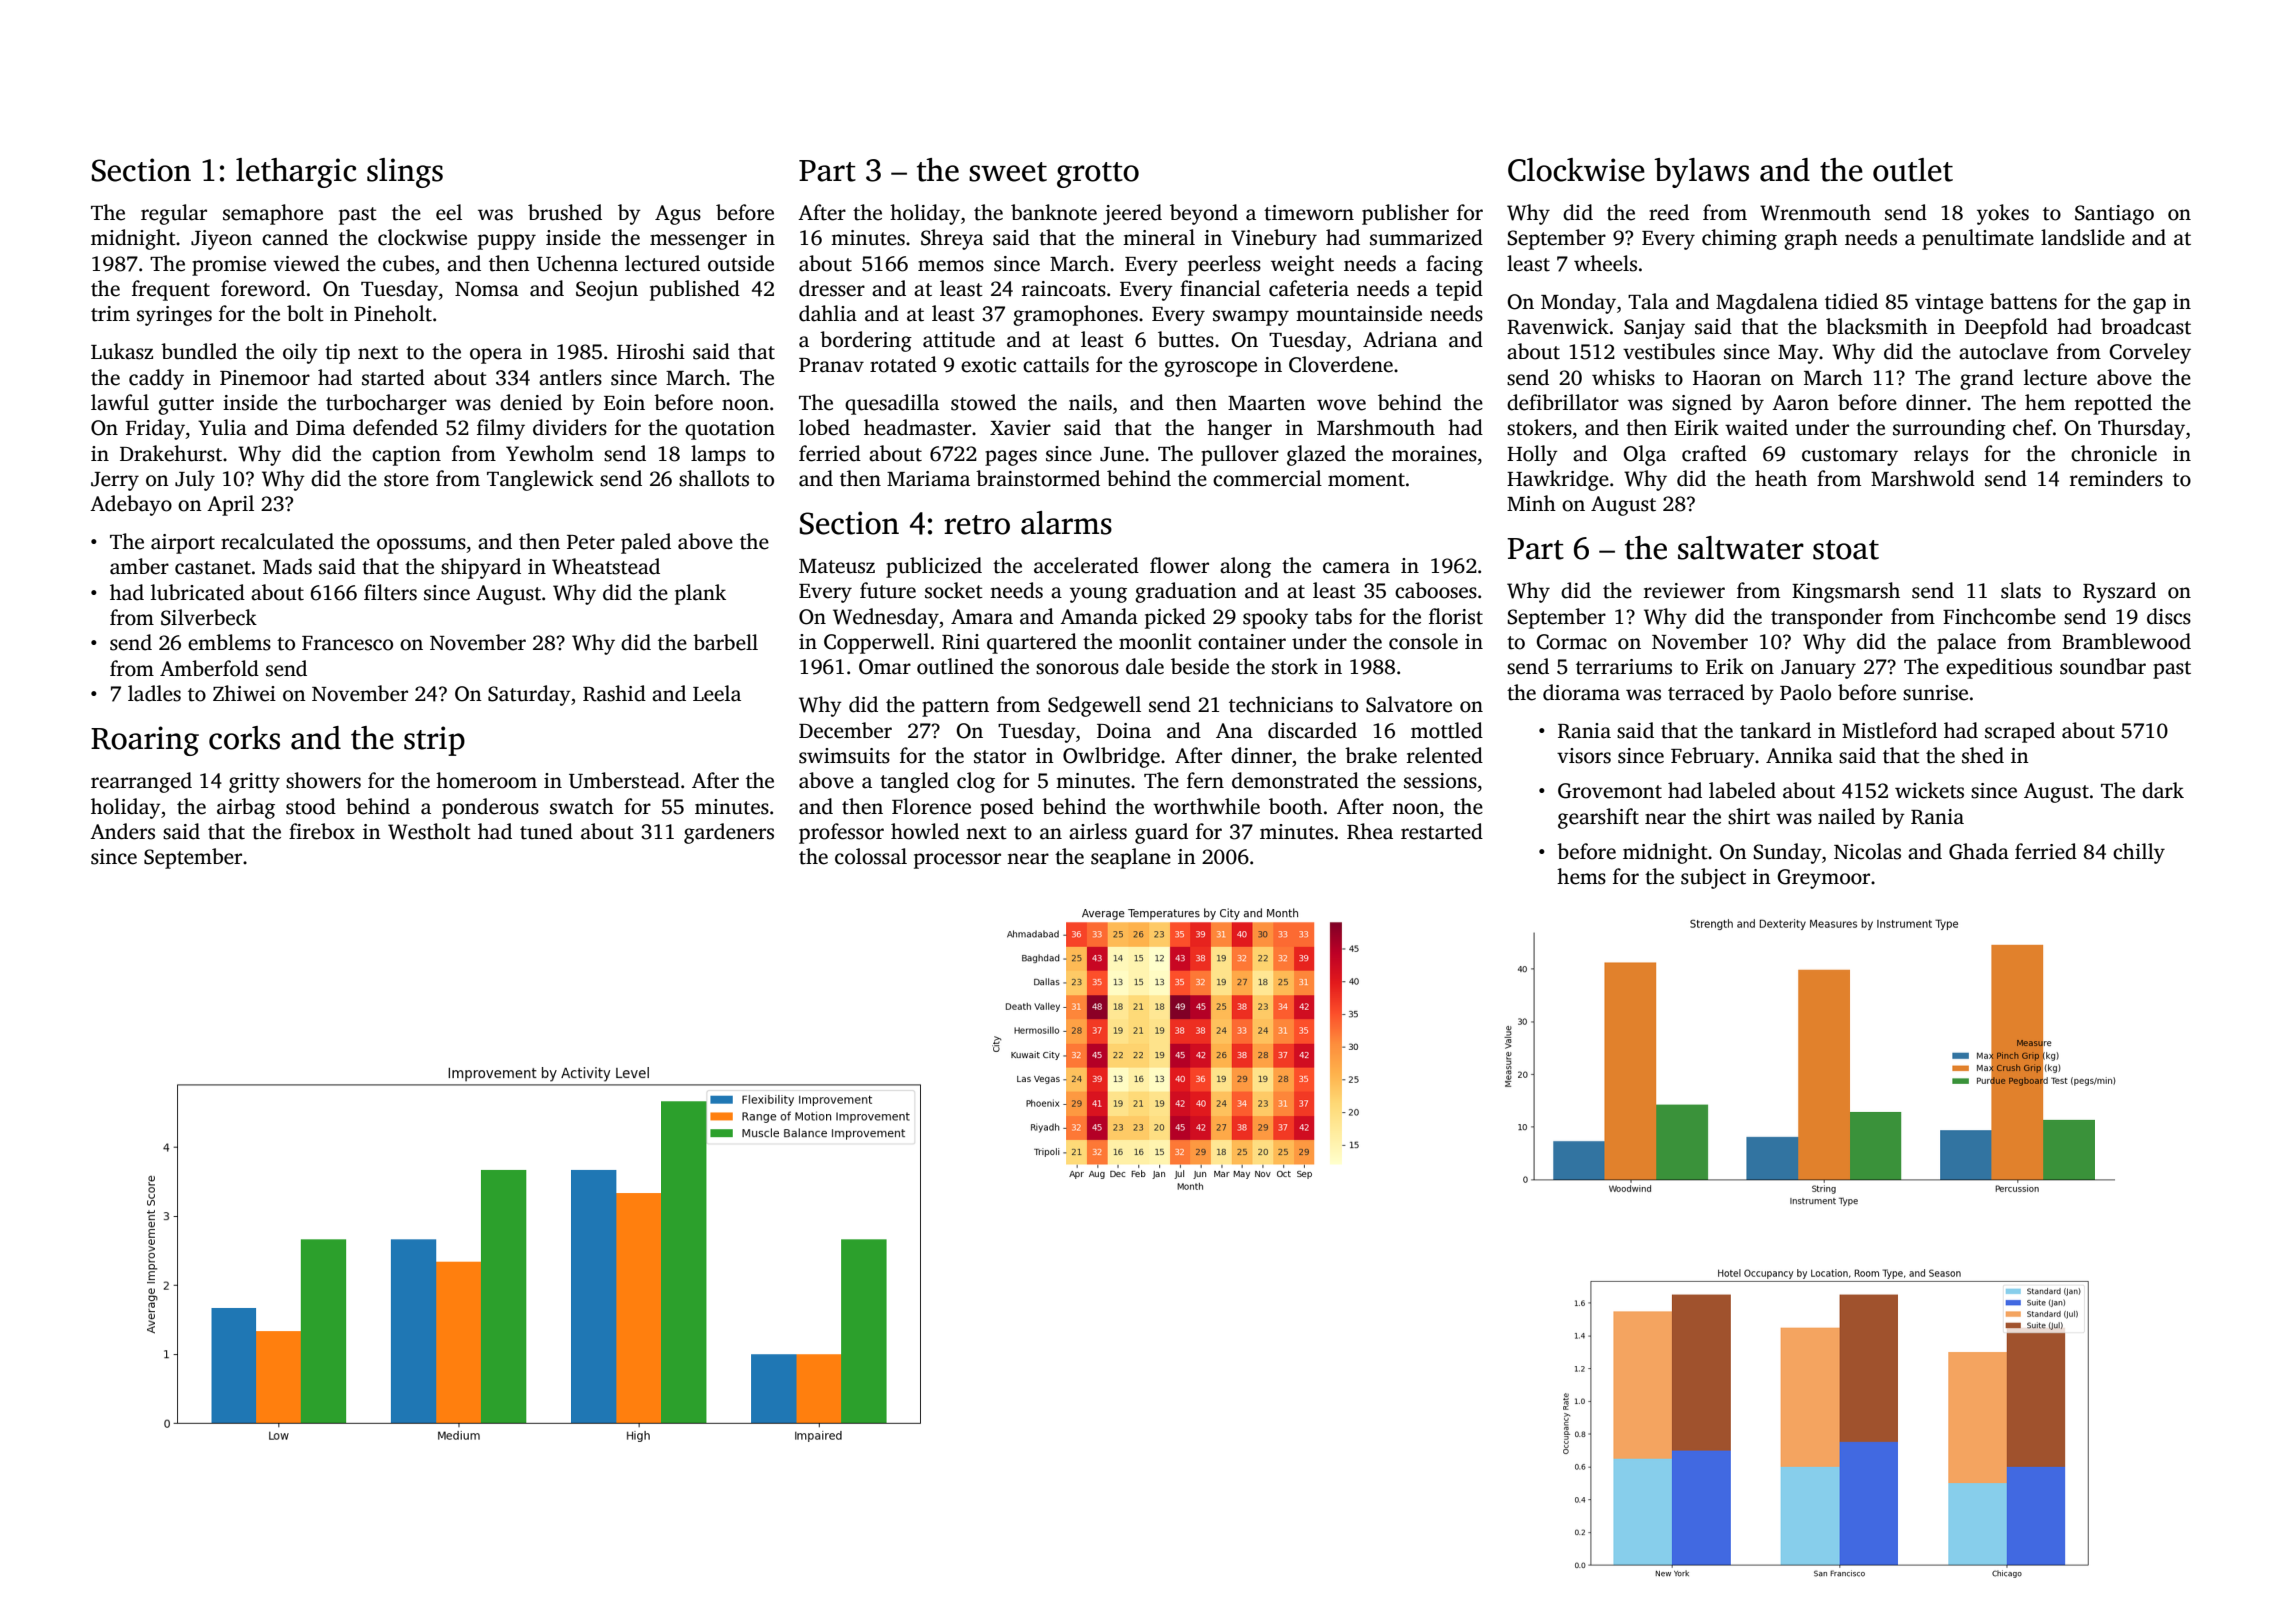 The width and height of the screenshot is (2282, 1614). What do you see at coordinates (2103, 666) in the screenshot?
I see `soundbar` at bounding box center [2103, 666].
